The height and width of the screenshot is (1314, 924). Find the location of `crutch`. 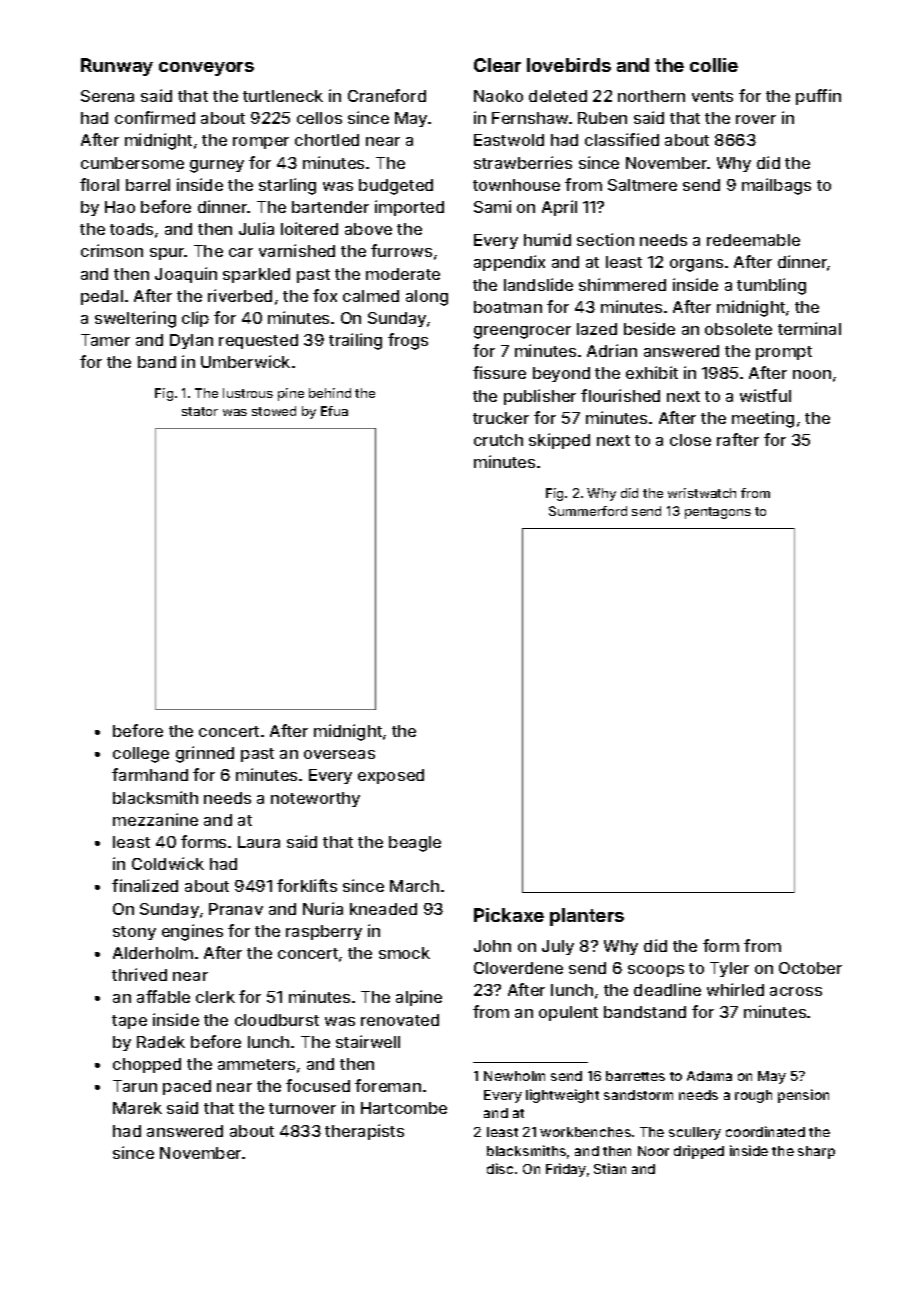

crutch is located at coordinates (498, 440).
